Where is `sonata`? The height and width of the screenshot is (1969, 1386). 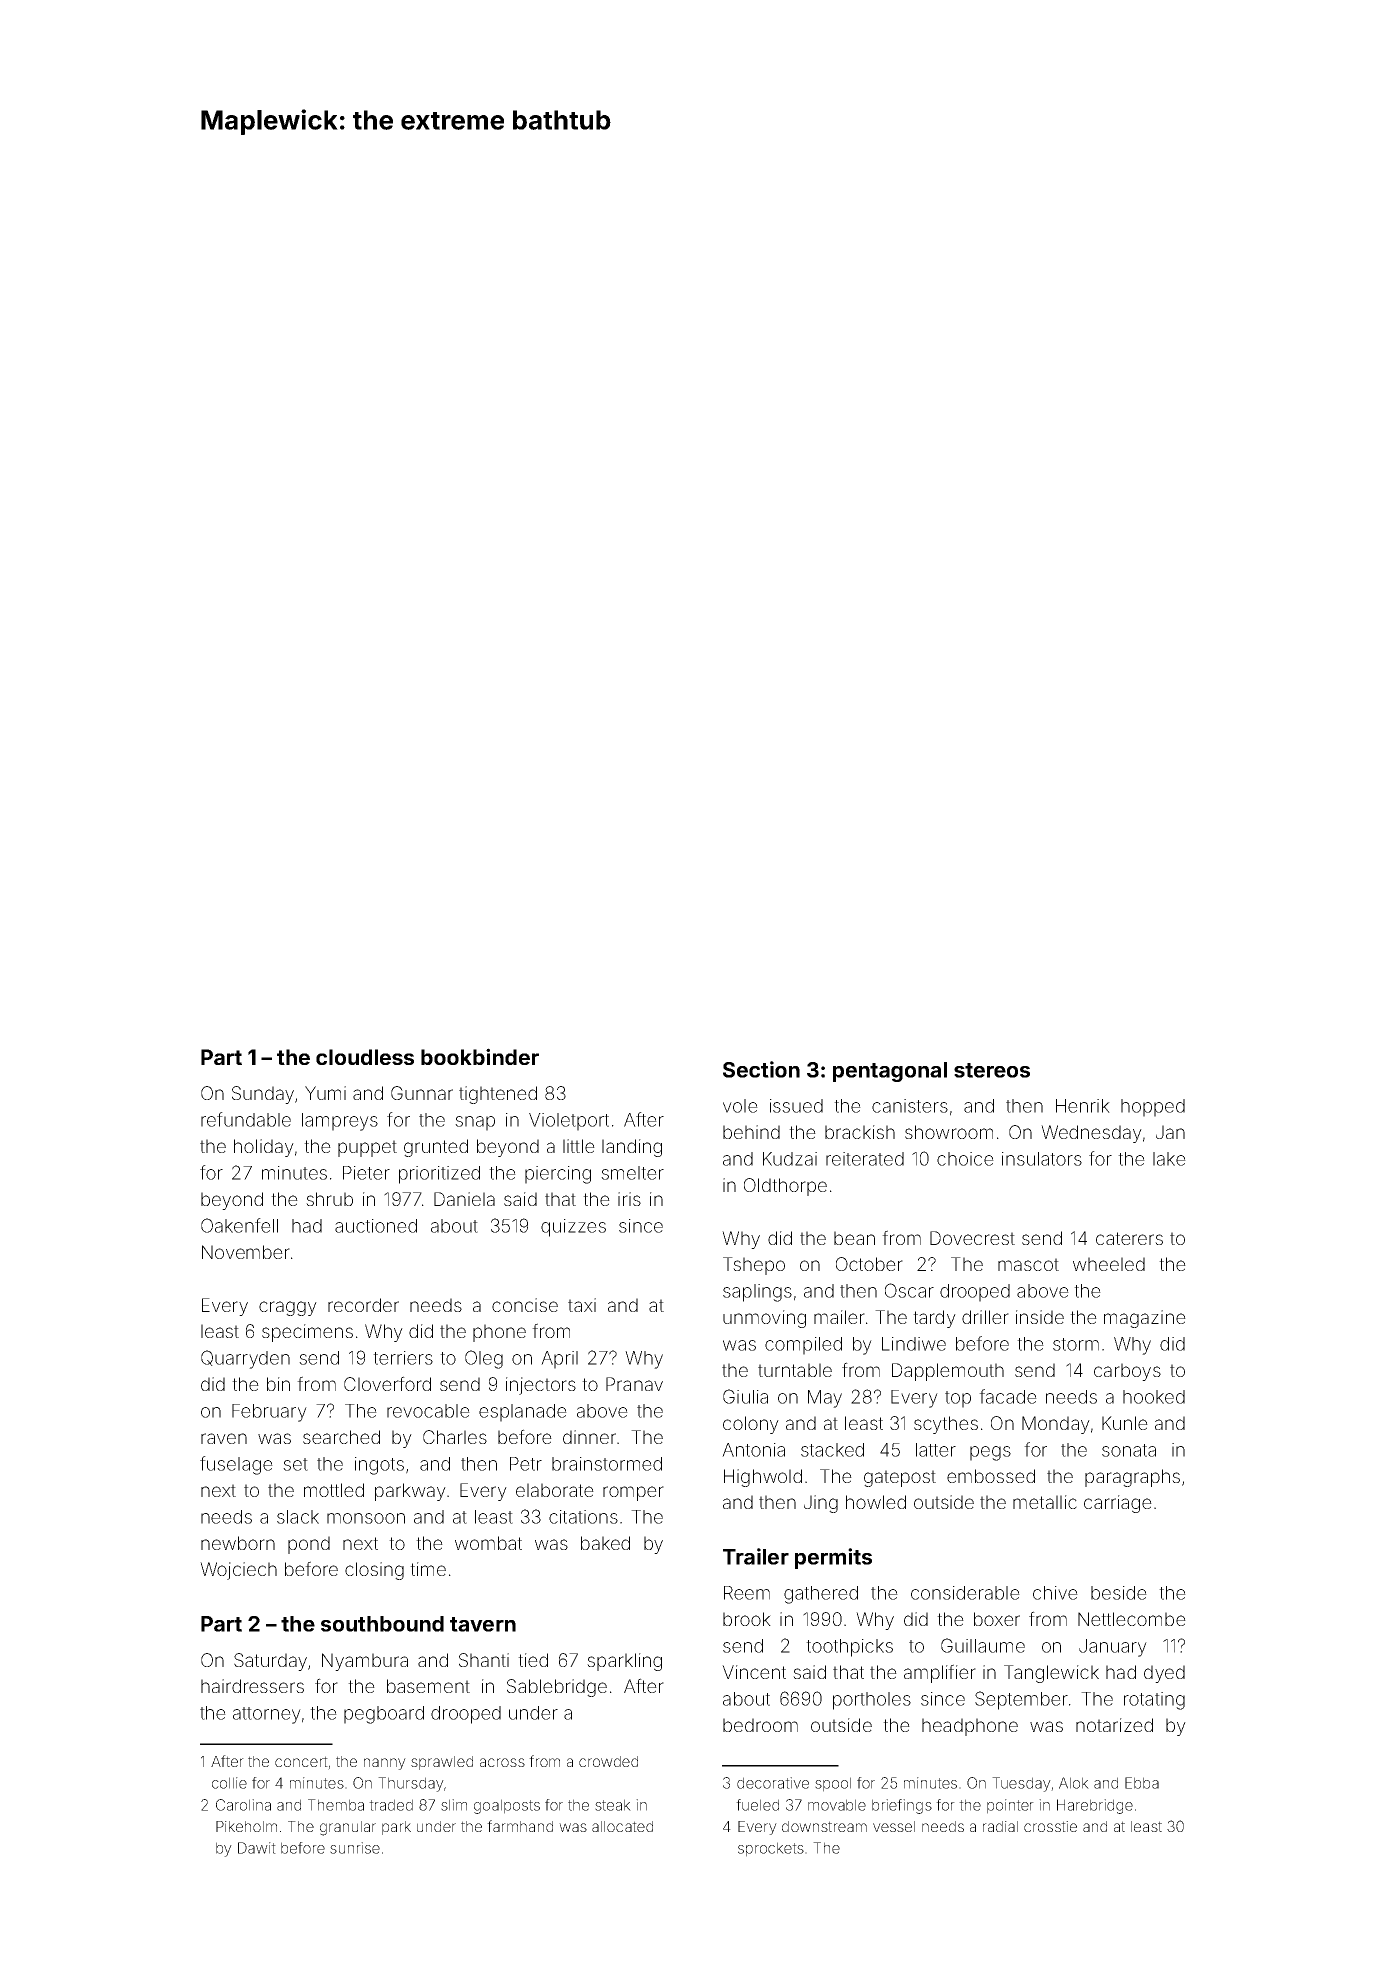 sonata is located at coordinates (1129, 1450).
